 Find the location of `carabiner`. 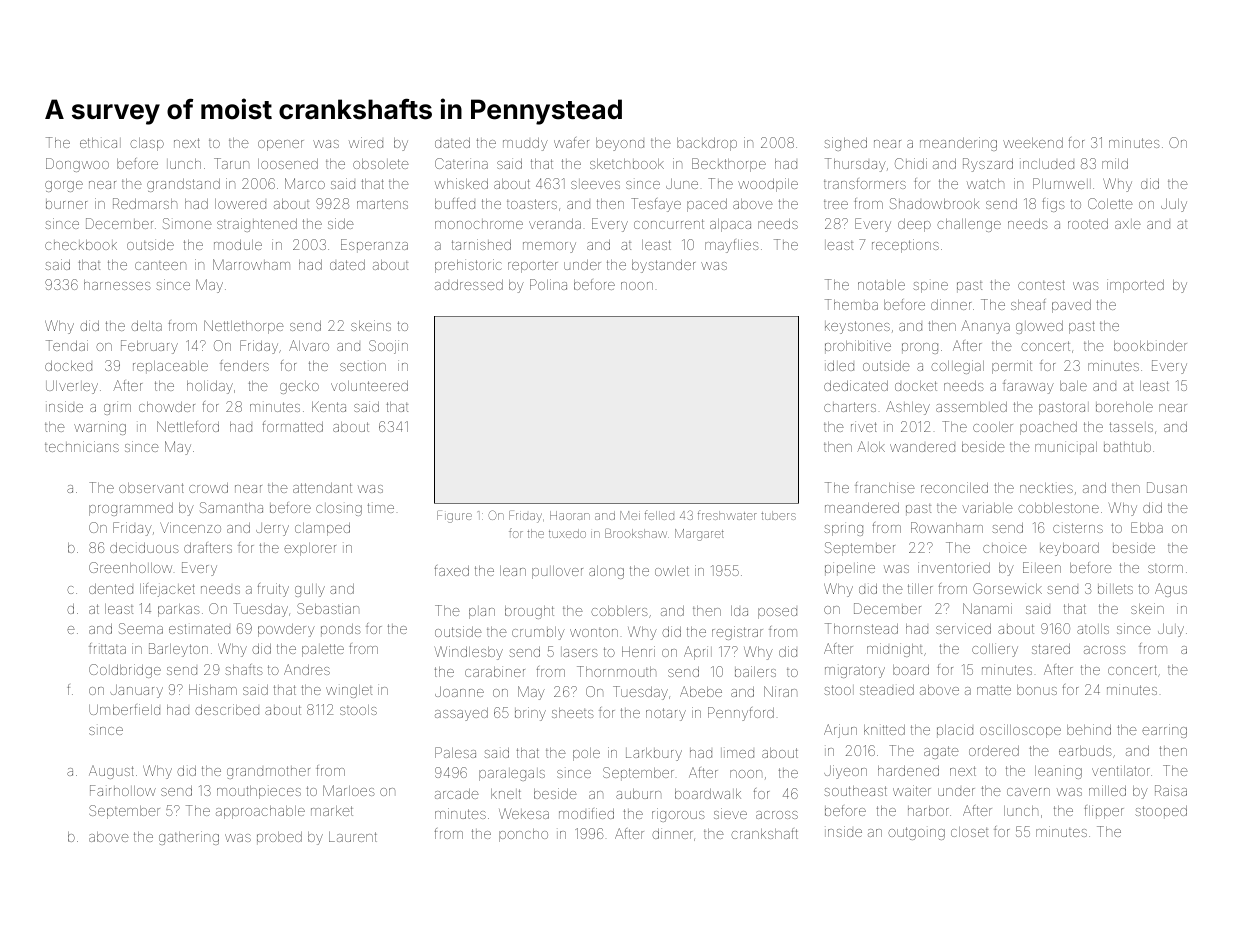

carabiner is located at coordinates (495, 671).
